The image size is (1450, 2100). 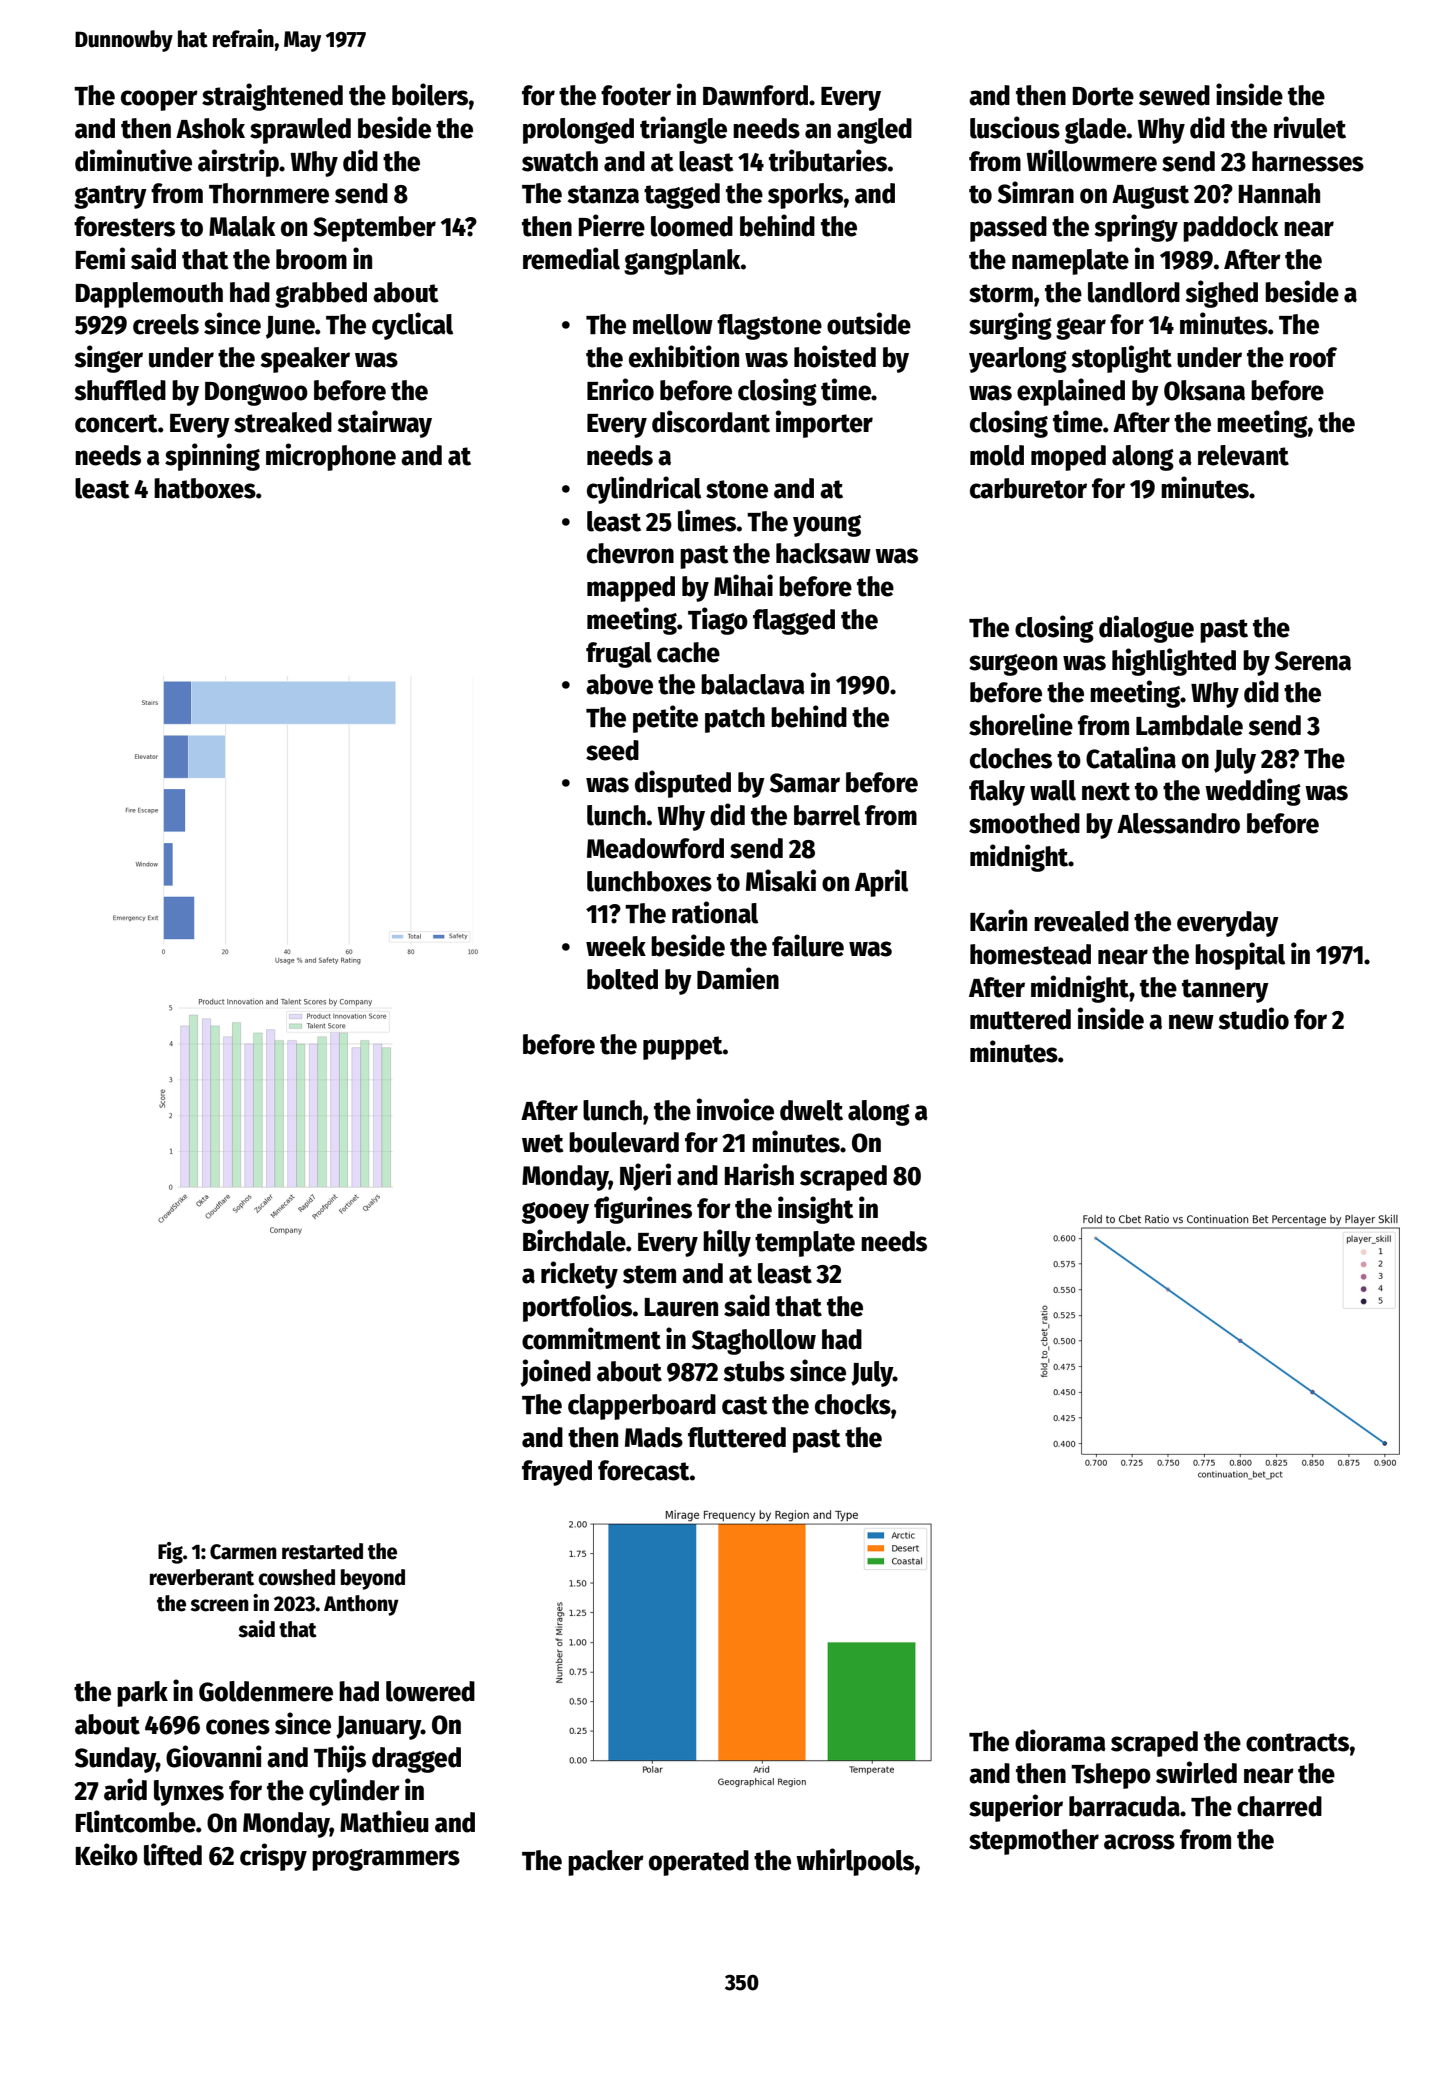 What do you see at coordinates (142, 1694) in the screenshot?
I see `park` at bounding box center [142, 1694].
